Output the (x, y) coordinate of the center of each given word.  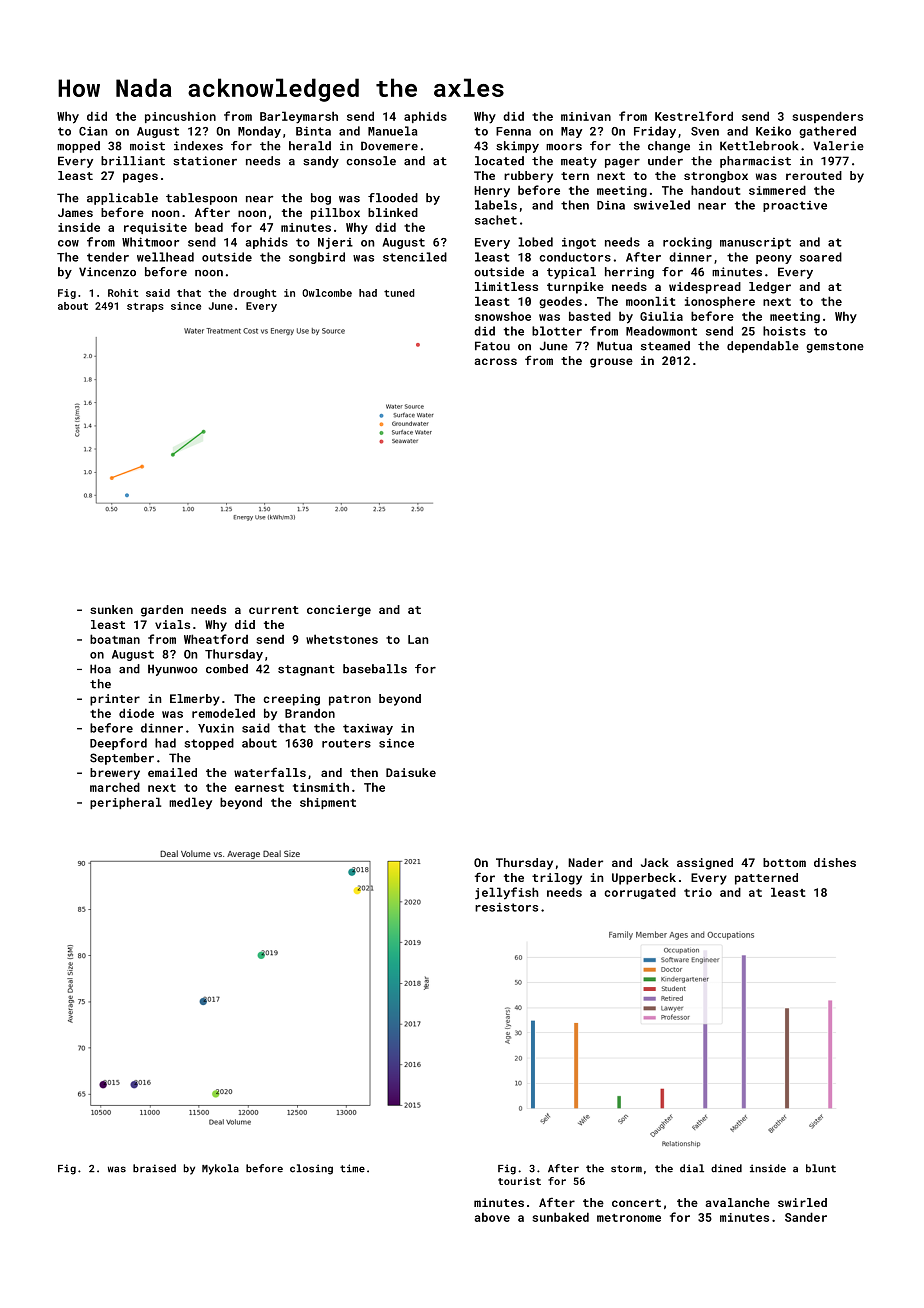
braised (154, 1168)
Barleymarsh (299, 117)
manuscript (755, 243)
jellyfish (507, 893)
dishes (835, 862)
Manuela (392, 131)
